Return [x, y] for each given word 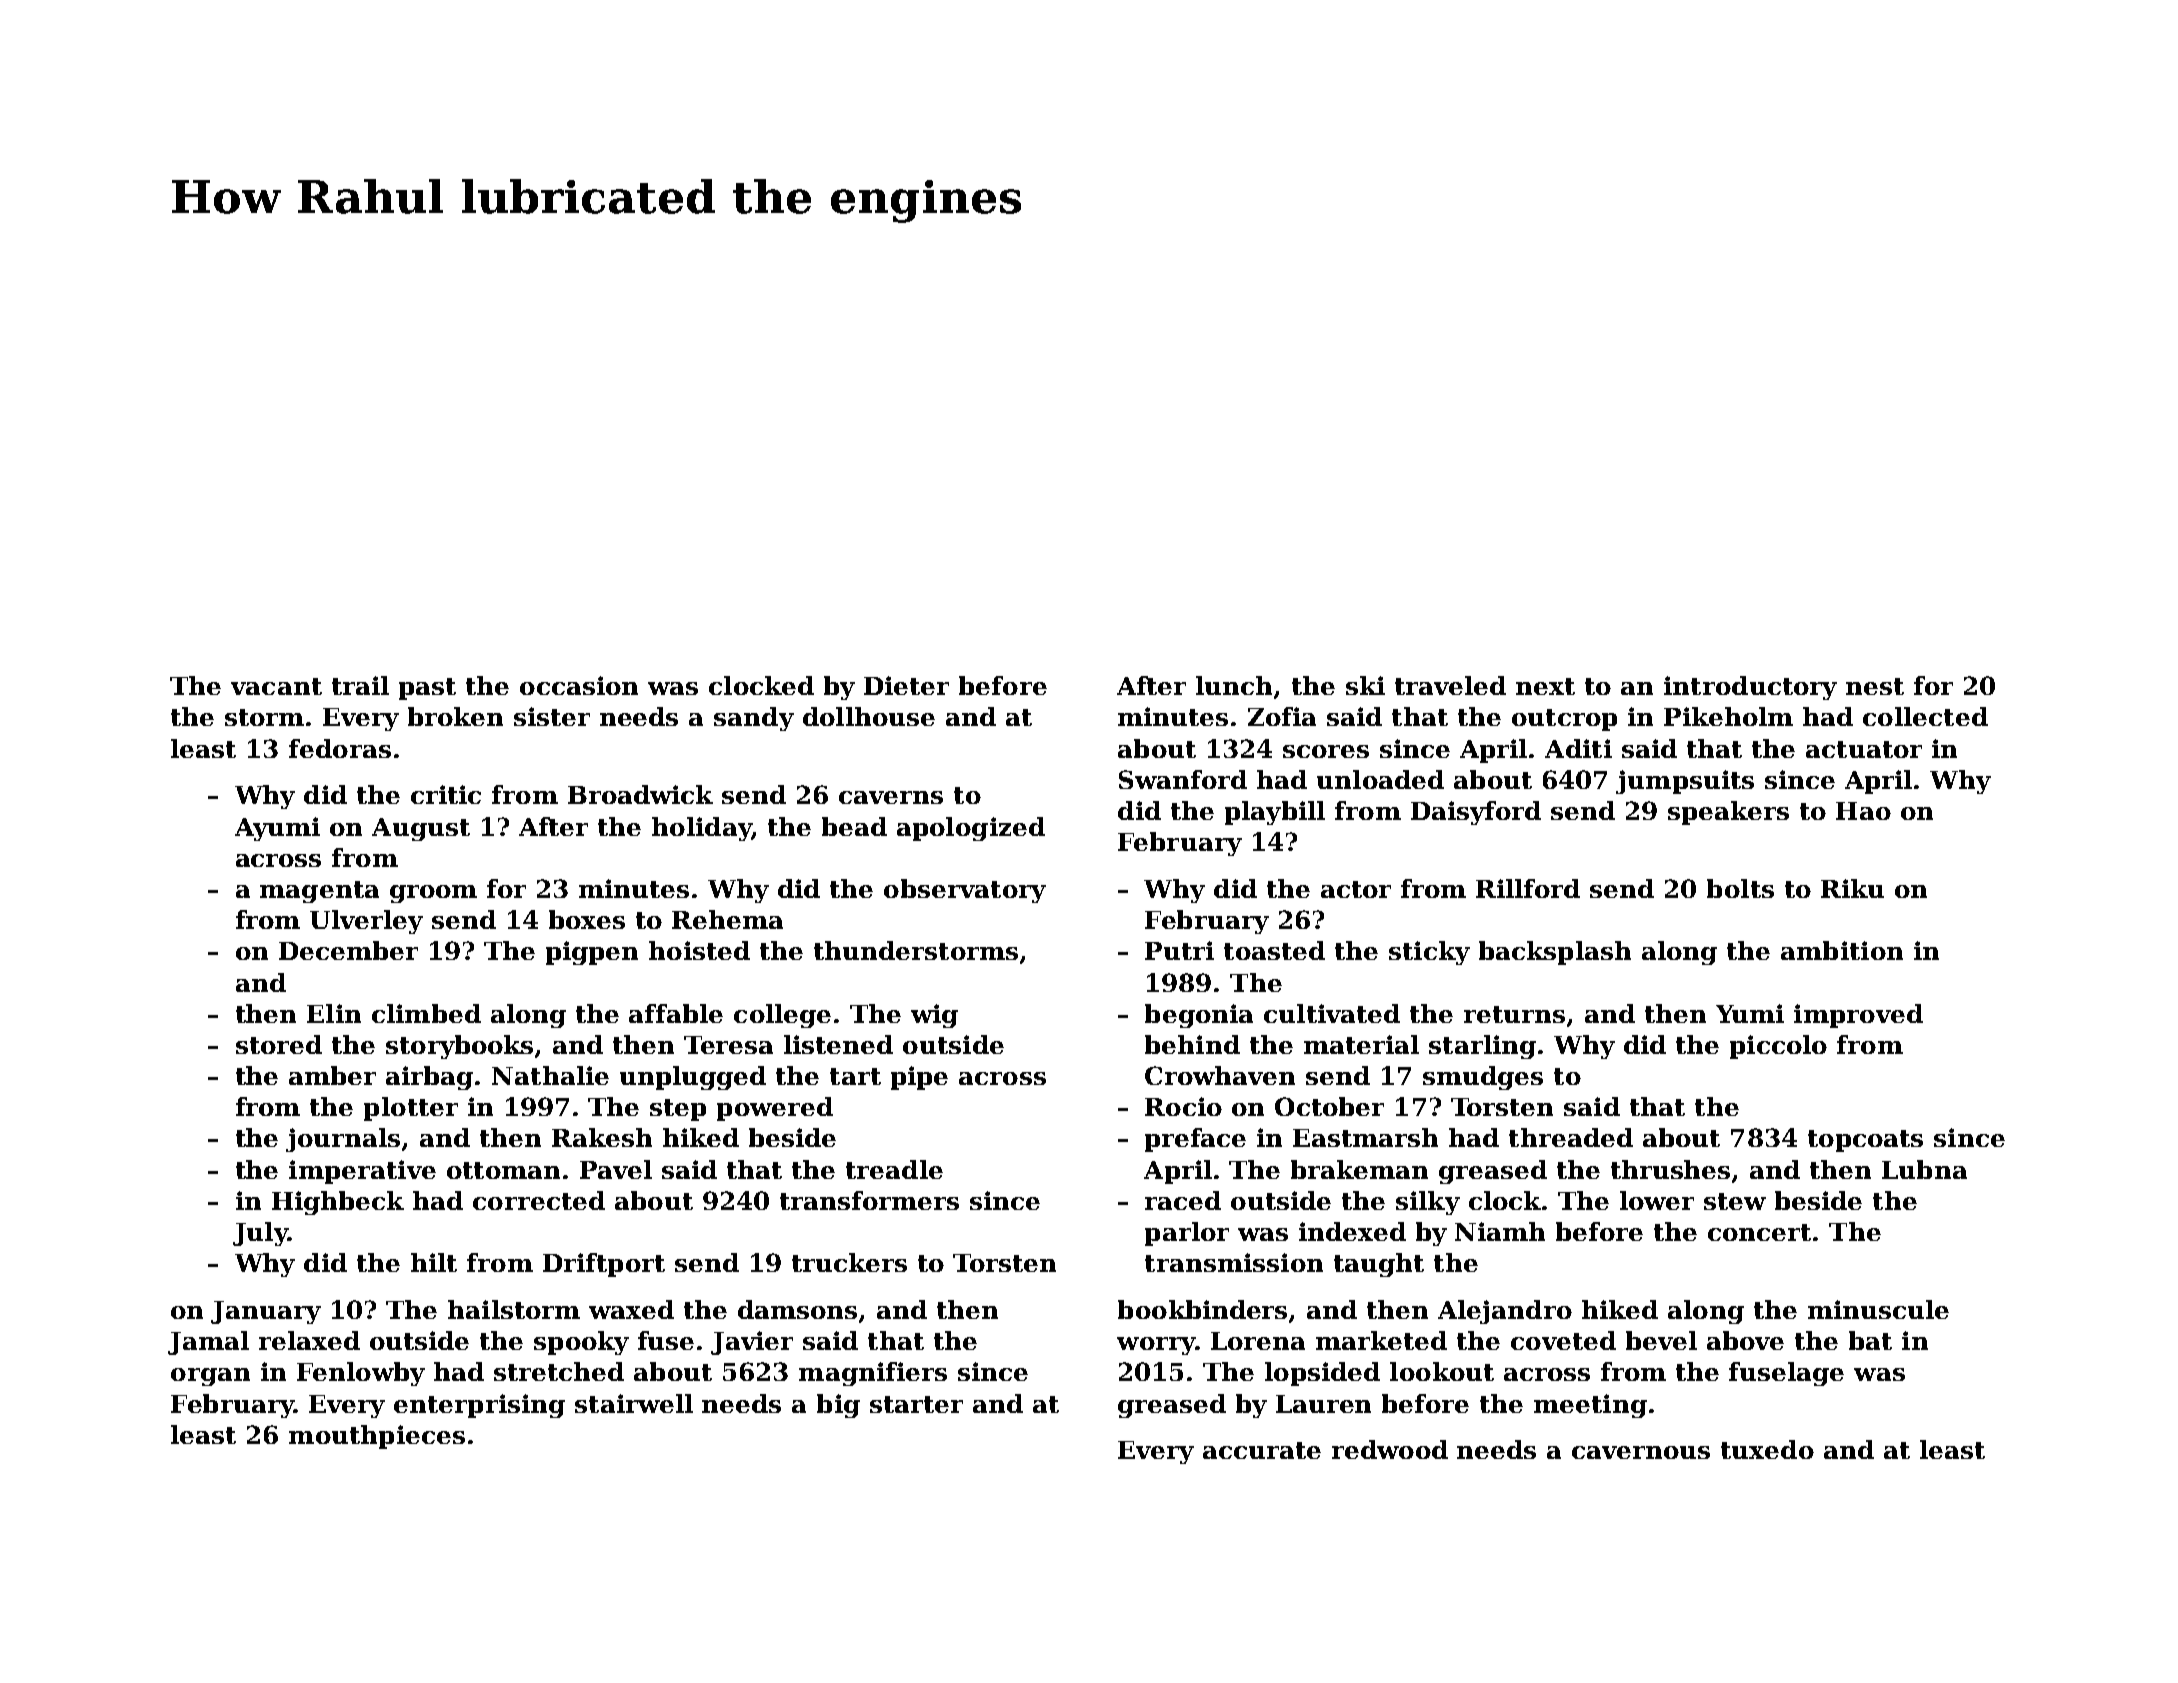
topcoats [1865, 1141]
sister [552, 716]
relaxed [309, 1340]
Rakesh [602, 1137]
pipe [919, 1078]
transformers [869, 1200]
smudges [1483, 1078]
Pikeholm [1728, 716]
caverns [891, 797]
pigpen [592, 953]
